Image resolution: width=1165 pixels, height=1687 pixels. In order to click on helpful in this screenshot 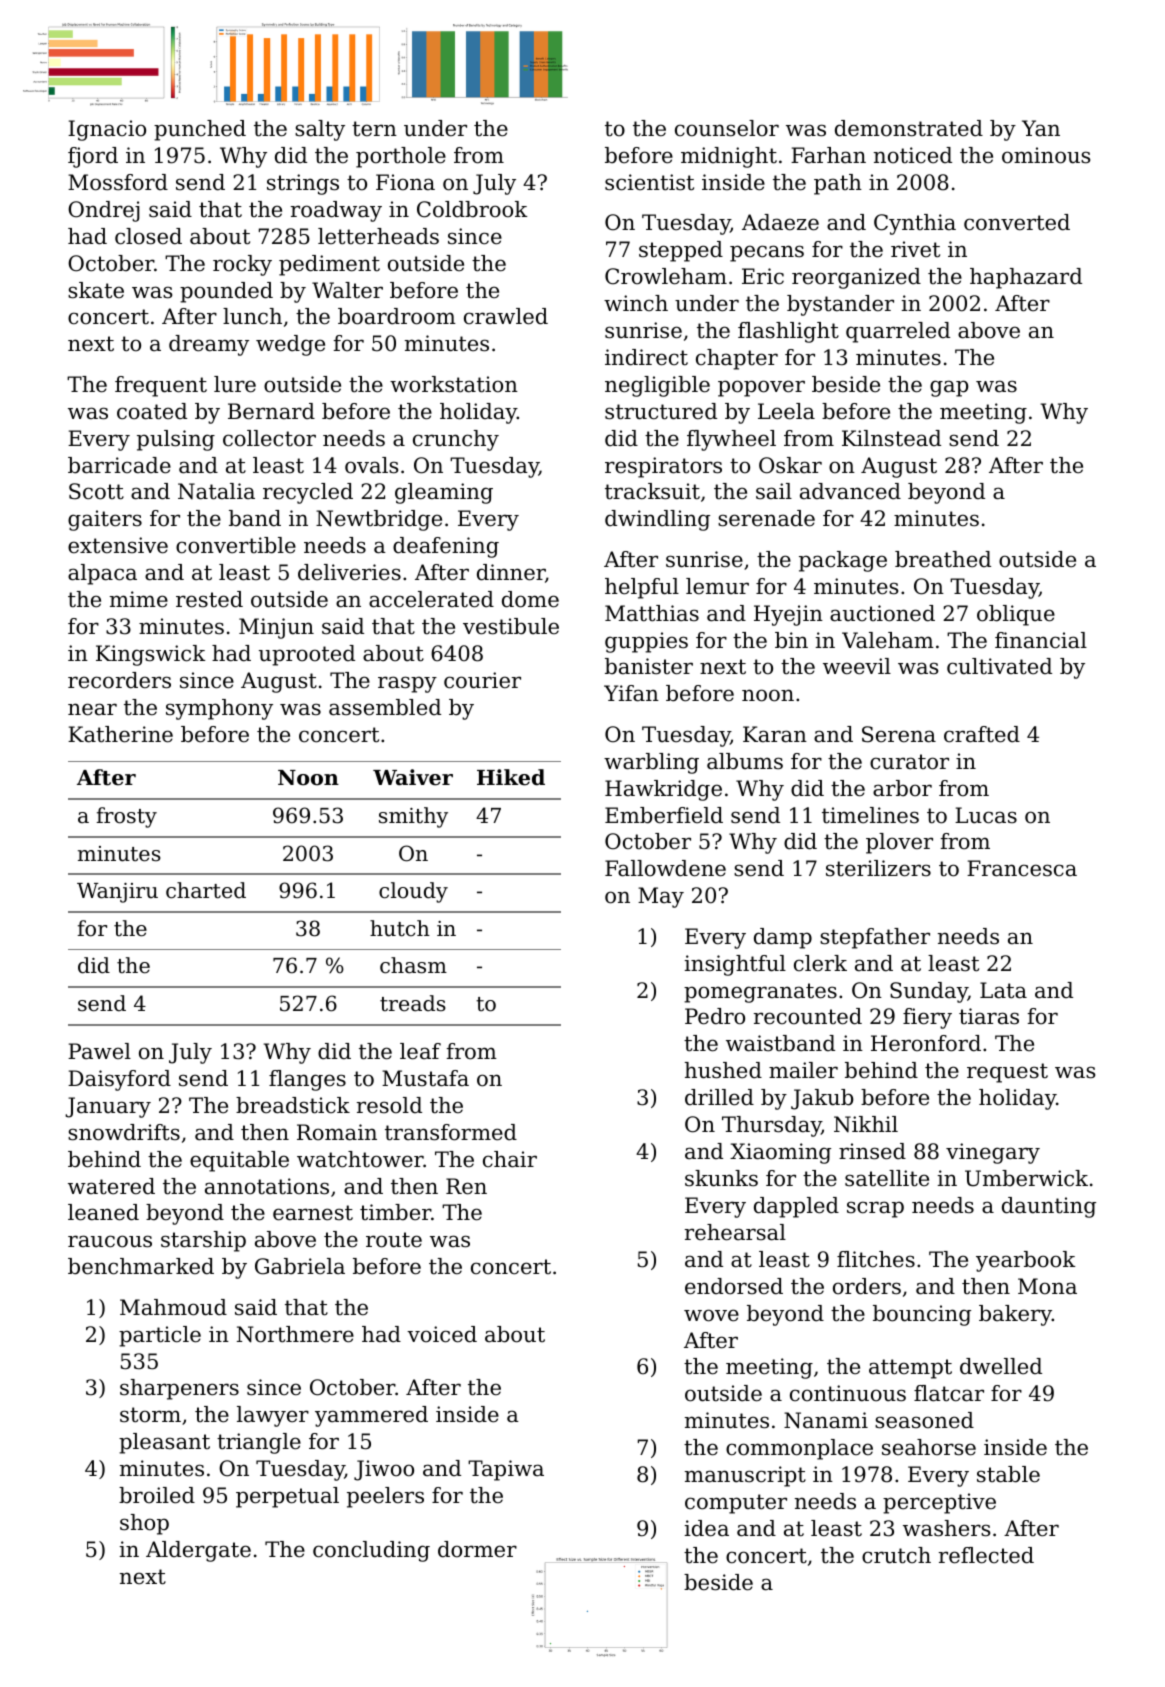, I will do `click(642, 588)`.
